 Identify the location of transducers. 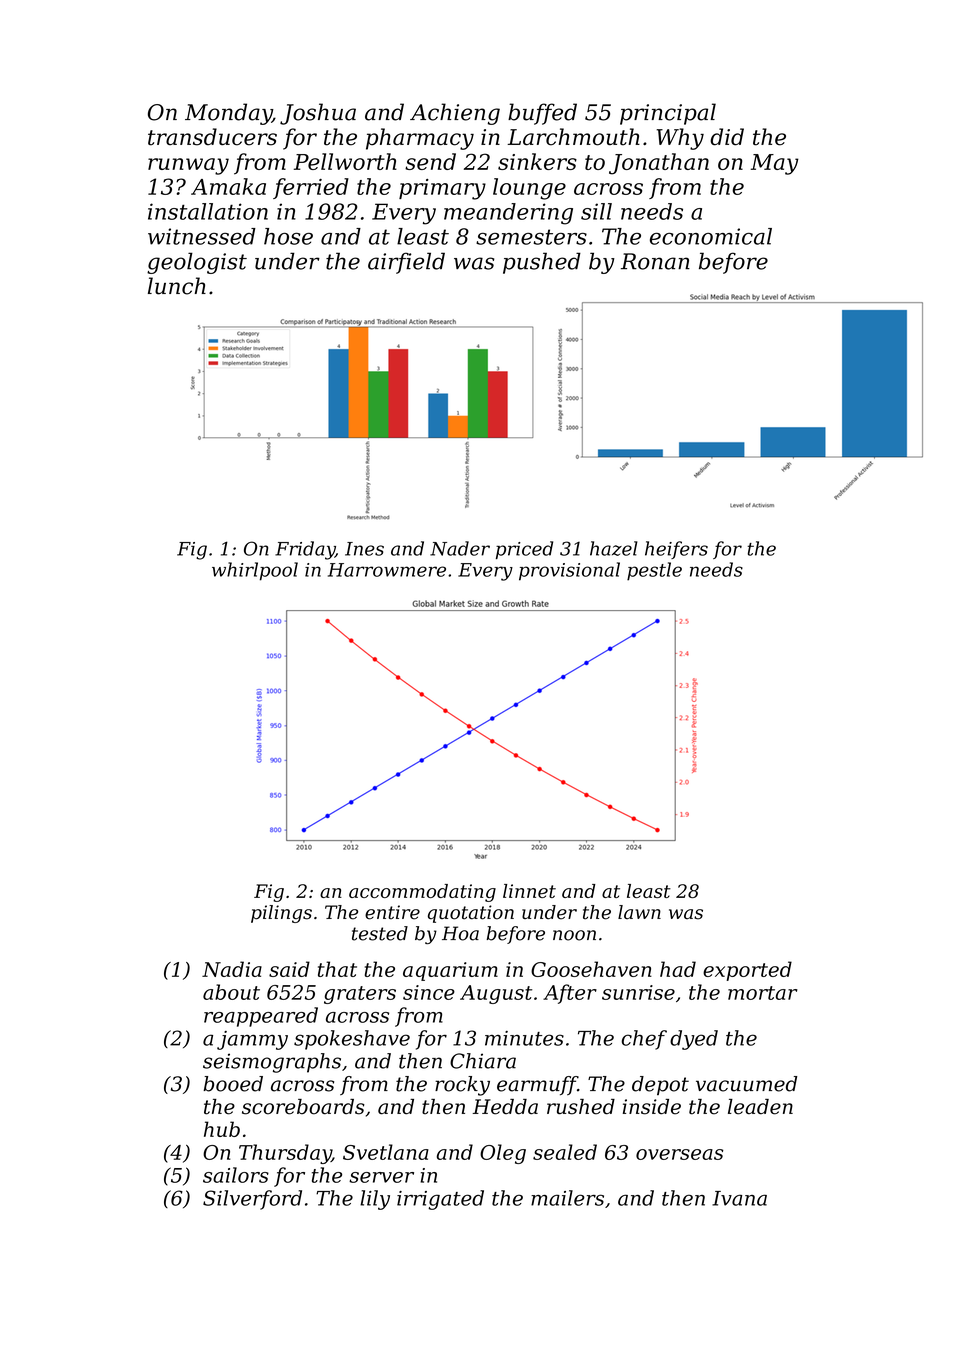
(212, 137).
